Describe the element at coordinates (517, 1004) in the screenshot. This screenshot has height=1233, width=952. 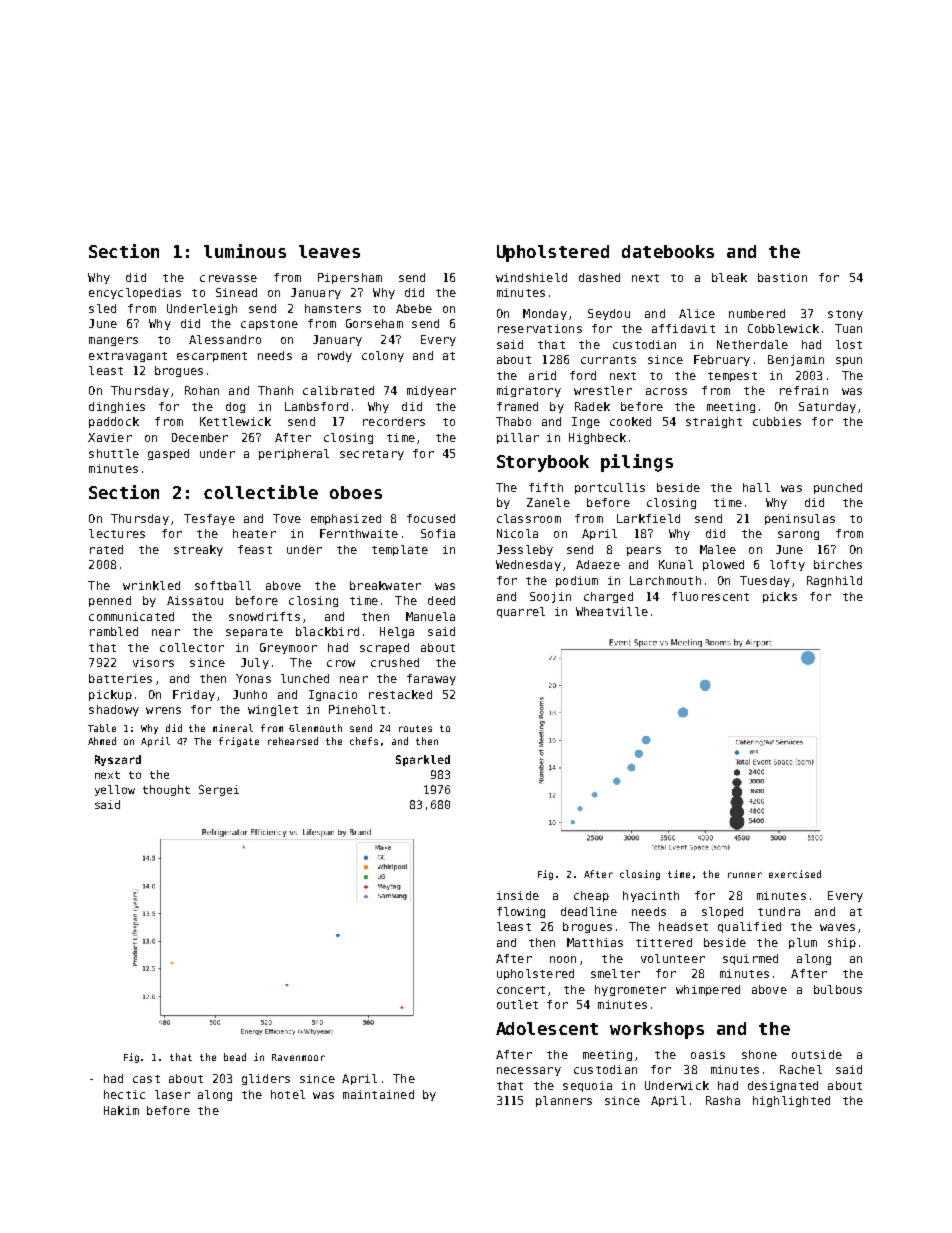
I see `outlet` at that location.
